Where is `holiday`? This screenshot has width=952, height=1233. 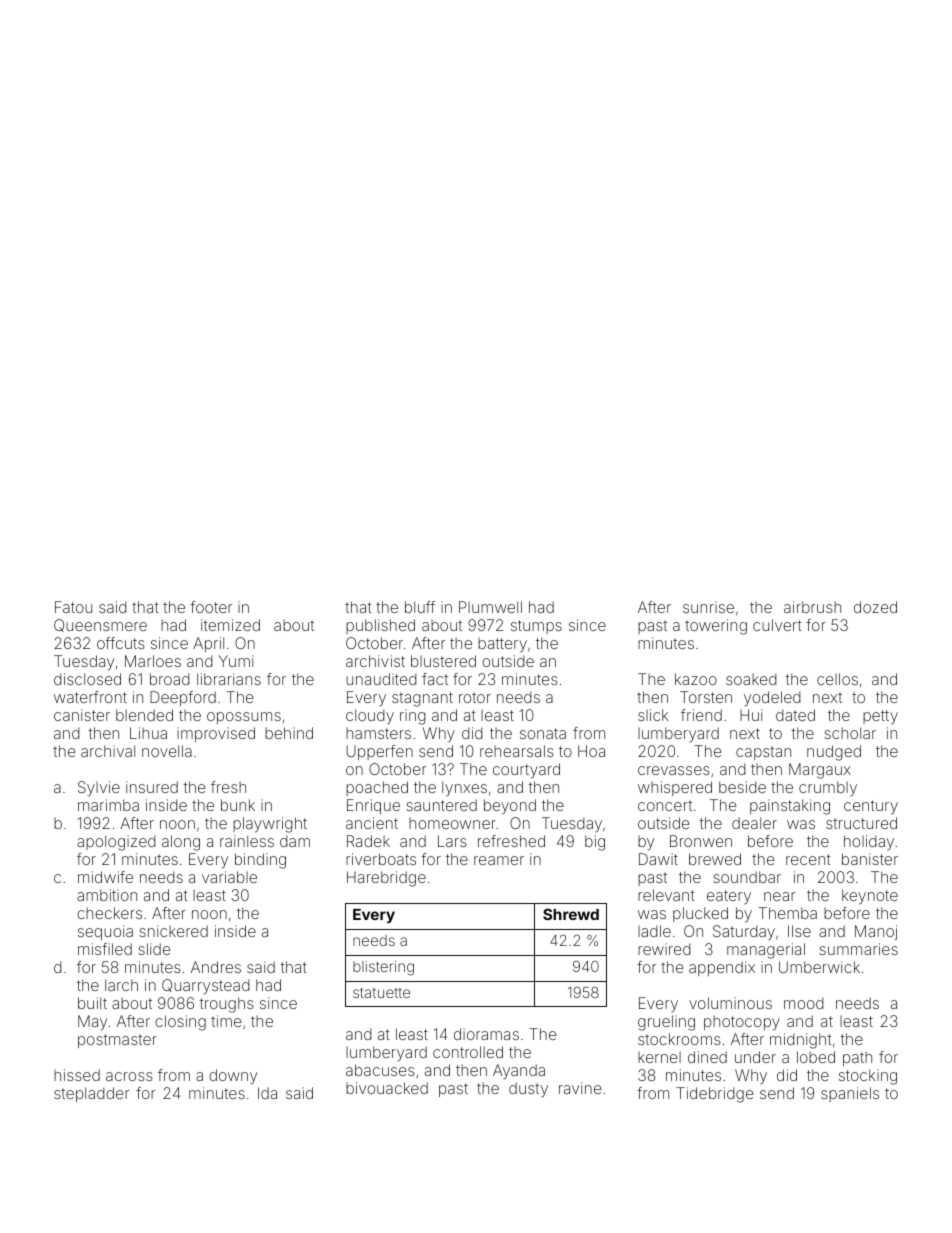
holiday is located at coordinates (869, 842).
